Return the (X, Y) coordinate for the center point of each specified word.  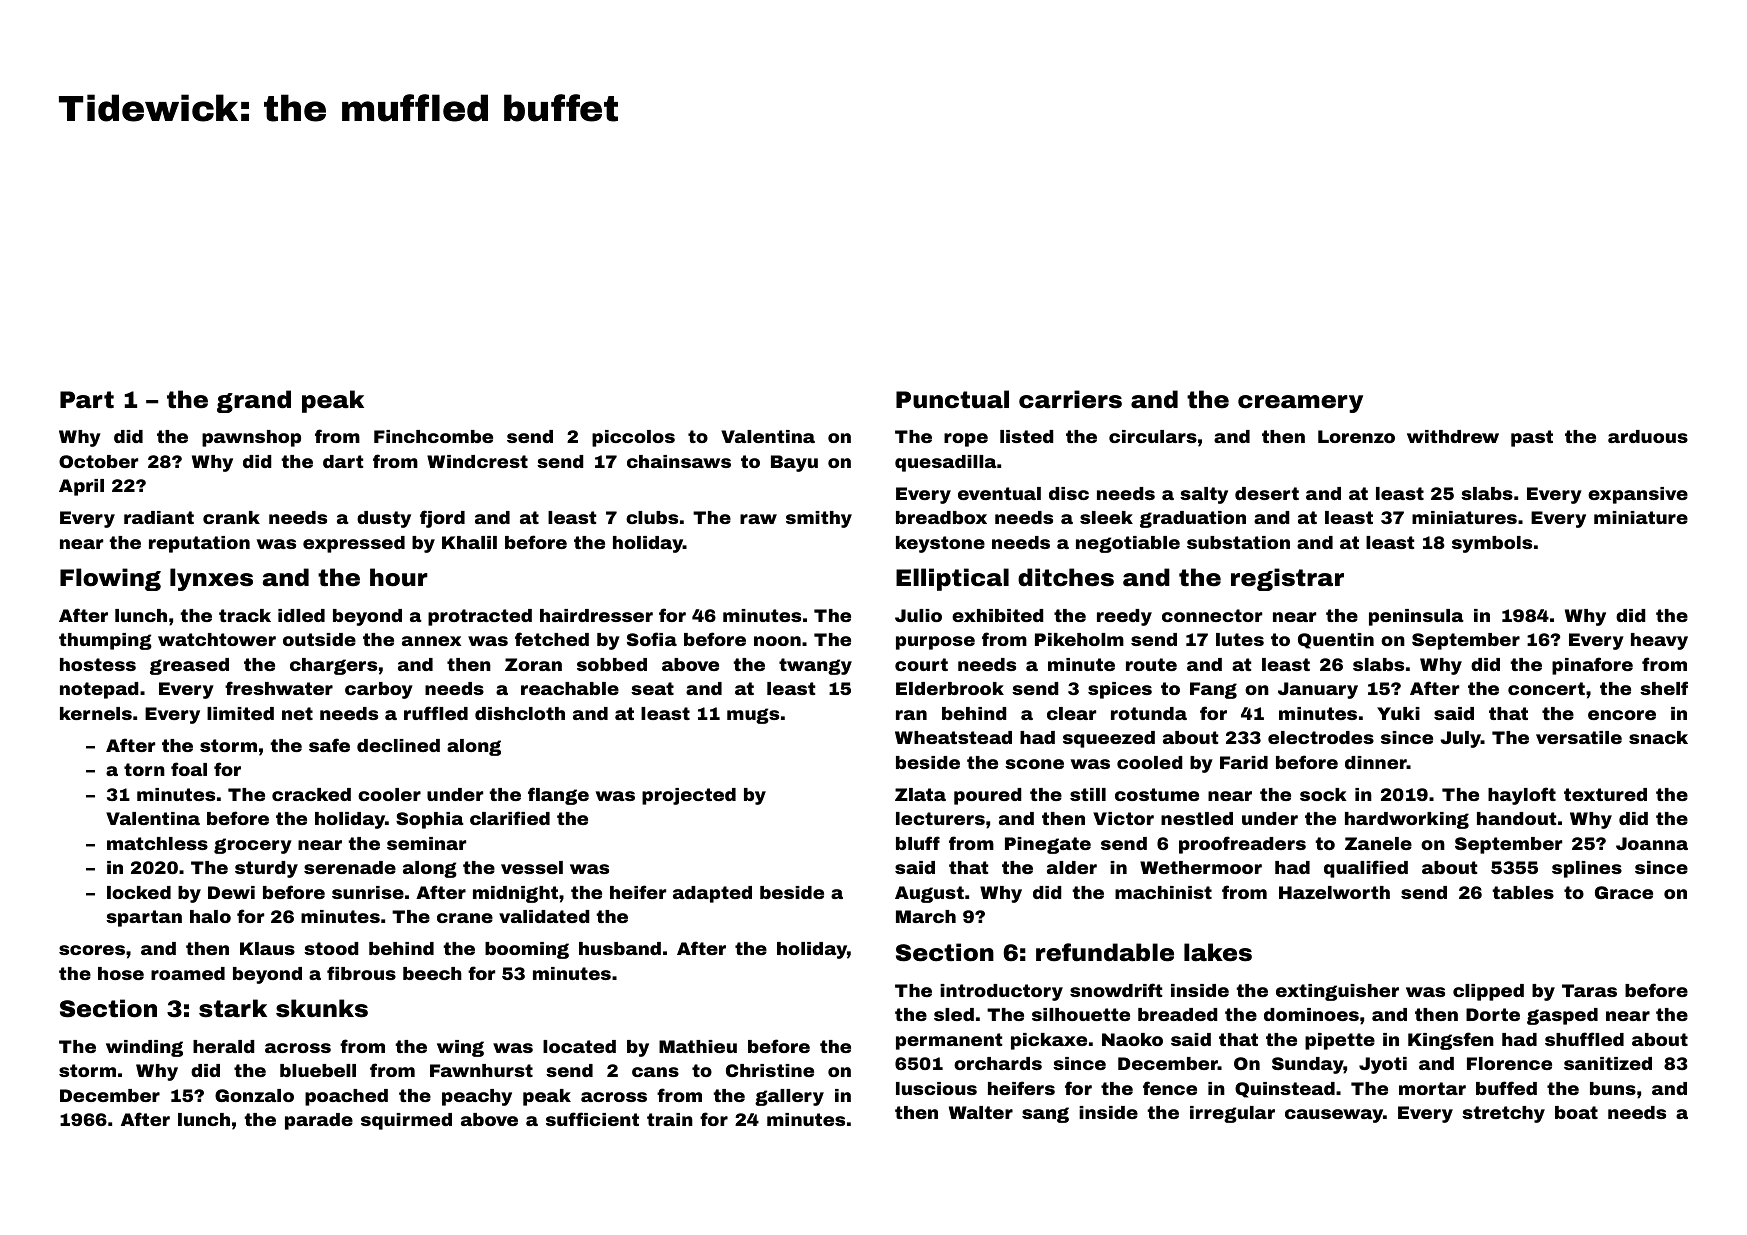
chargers (333, 666)
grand (254, 401)
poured (988, 796)
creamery (1300, 404)
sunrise (368, 892)
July (1460, 739)
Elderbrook (950, 688)
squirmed (406, 1121)
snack (1658, 737)
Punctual (952, 399)
